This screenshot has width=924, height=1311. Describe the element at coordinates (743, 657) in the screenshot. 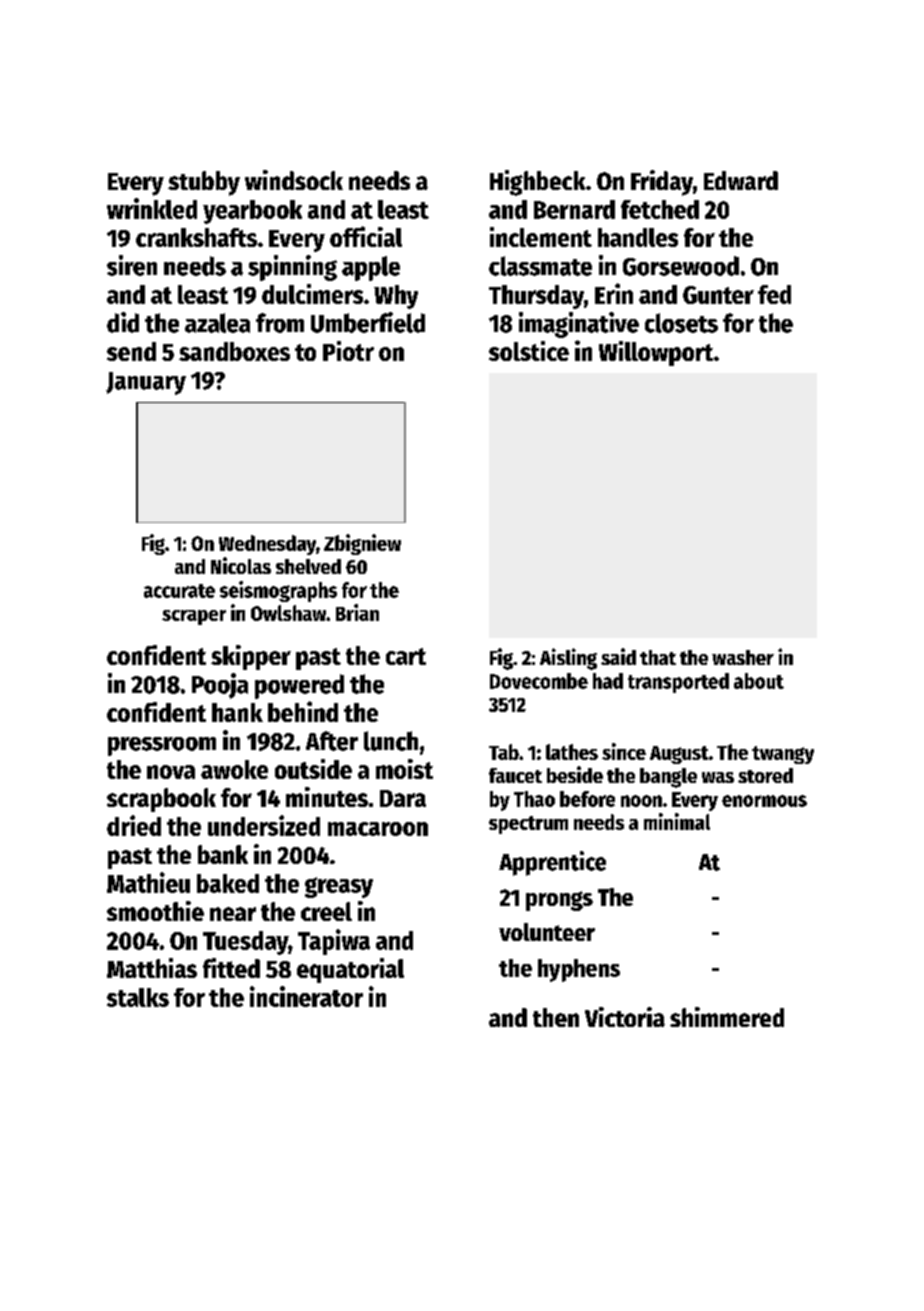

I see `washer` at that location.
